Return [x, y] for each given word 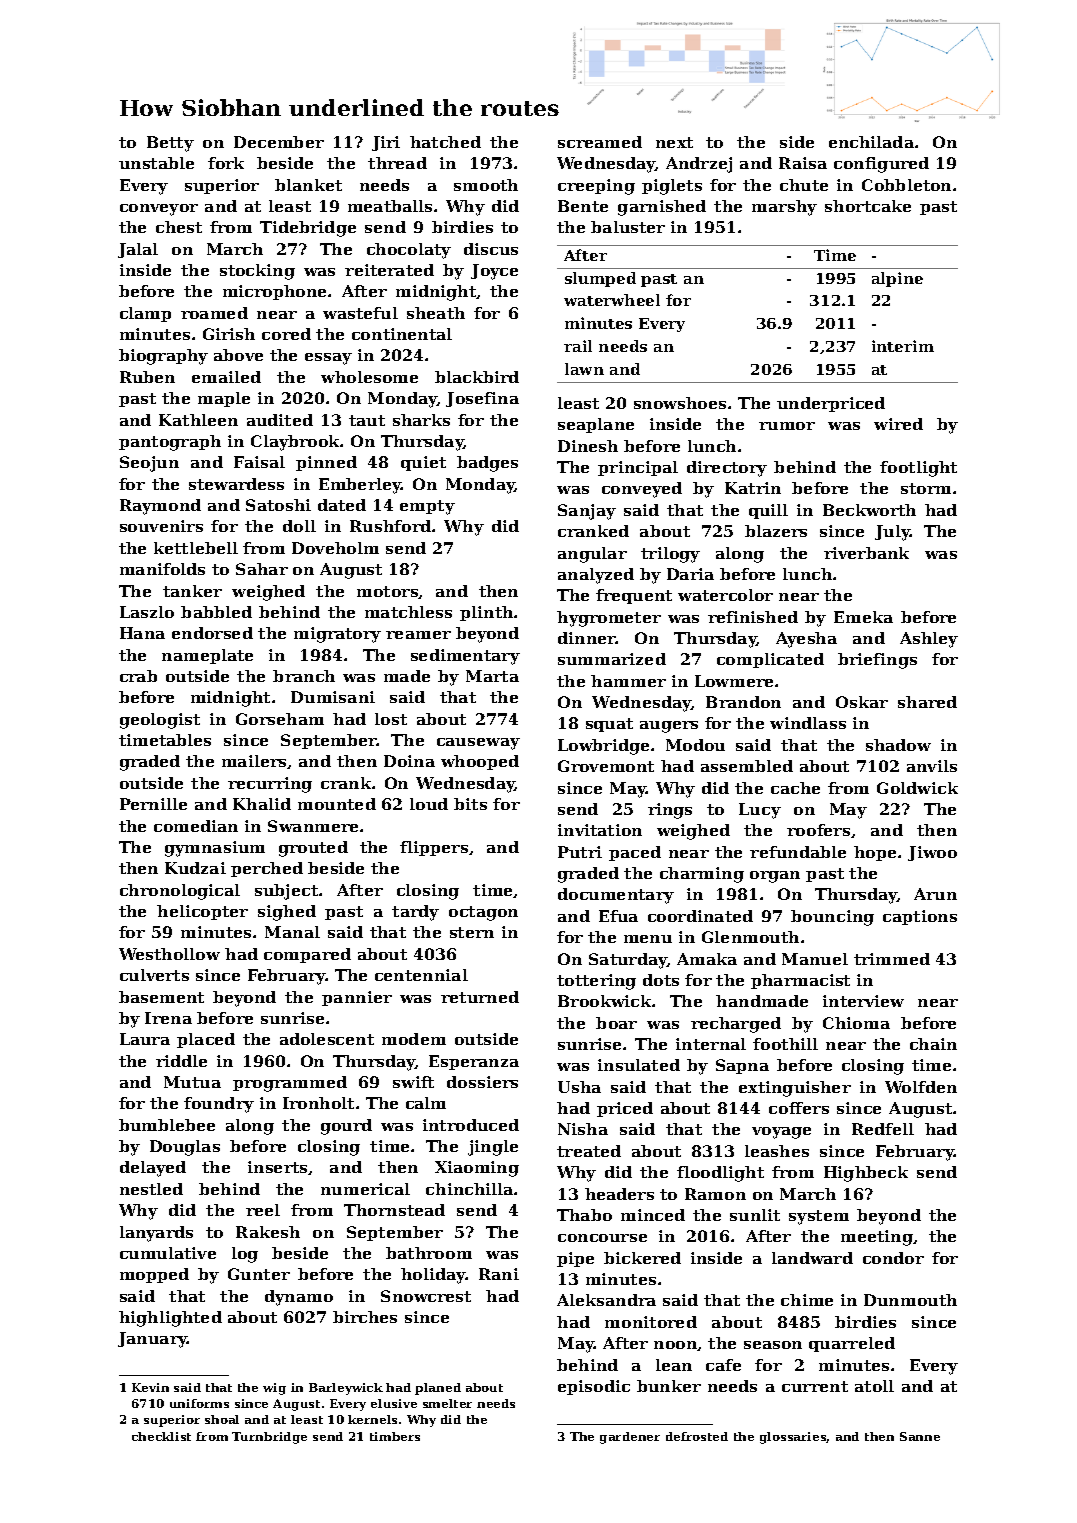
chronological [180, 892]
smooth [486, 185]
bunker [669, 1386]
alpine [897, 279]
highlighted [170, 1319]
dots [661, 980]
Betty [170, 144]
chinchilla [469, 1189]
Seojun [149, 464]
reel [263, 1210]
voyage [781, 1133]
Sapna [742, 1066]
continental [402, 334]
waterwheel [612, 300]
